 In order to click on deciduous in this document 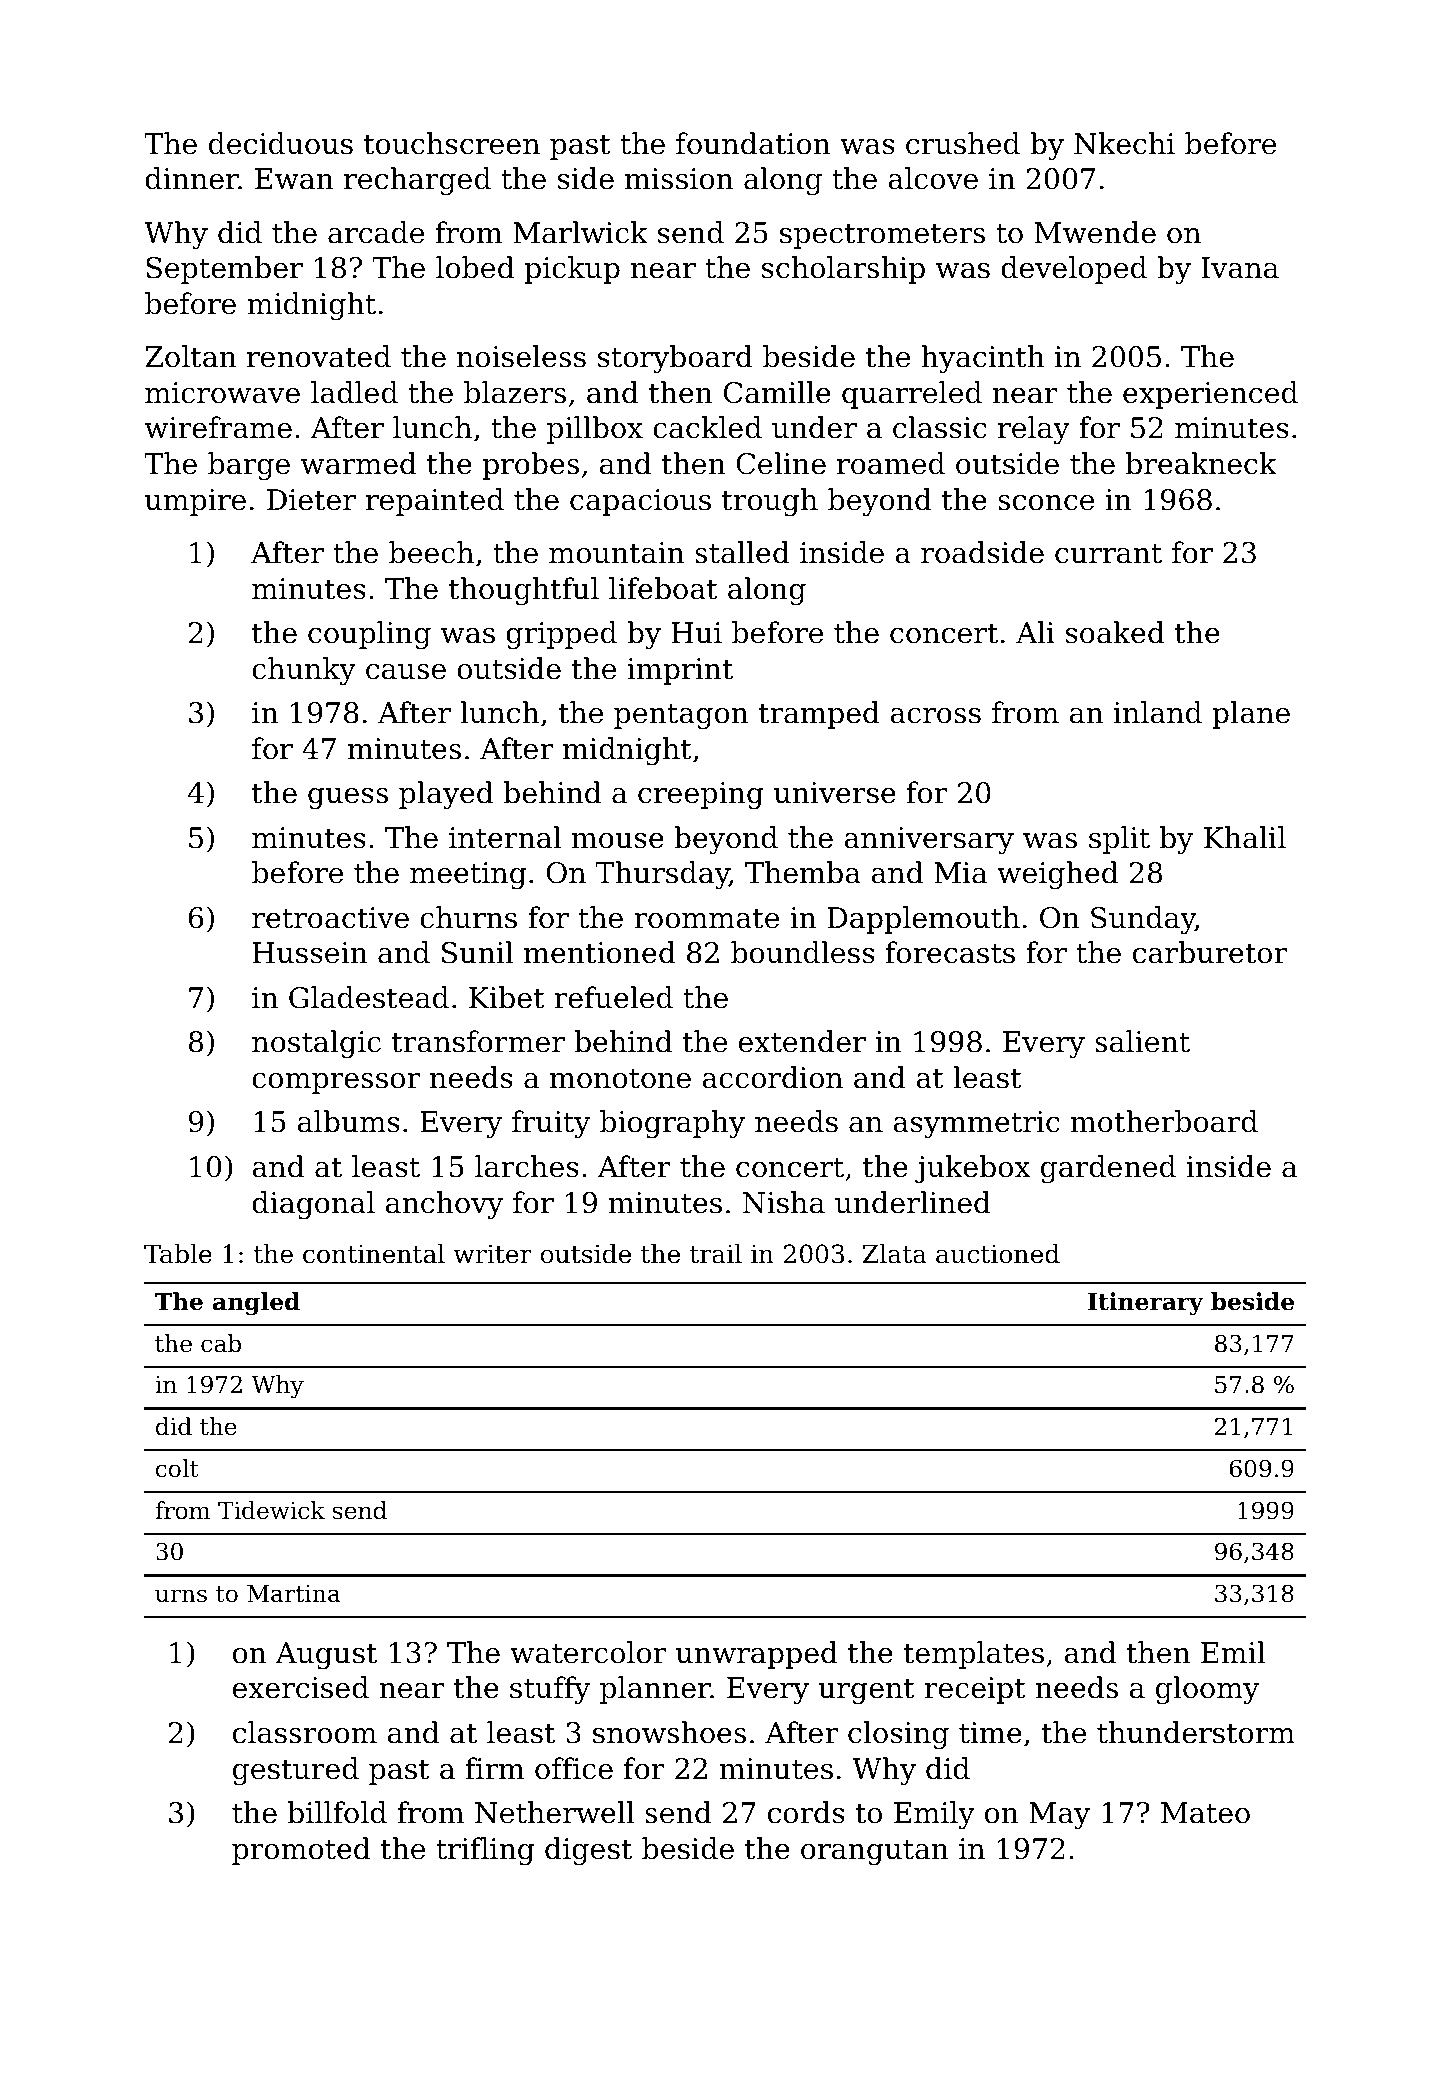, I will do `click(281, 143)`.
